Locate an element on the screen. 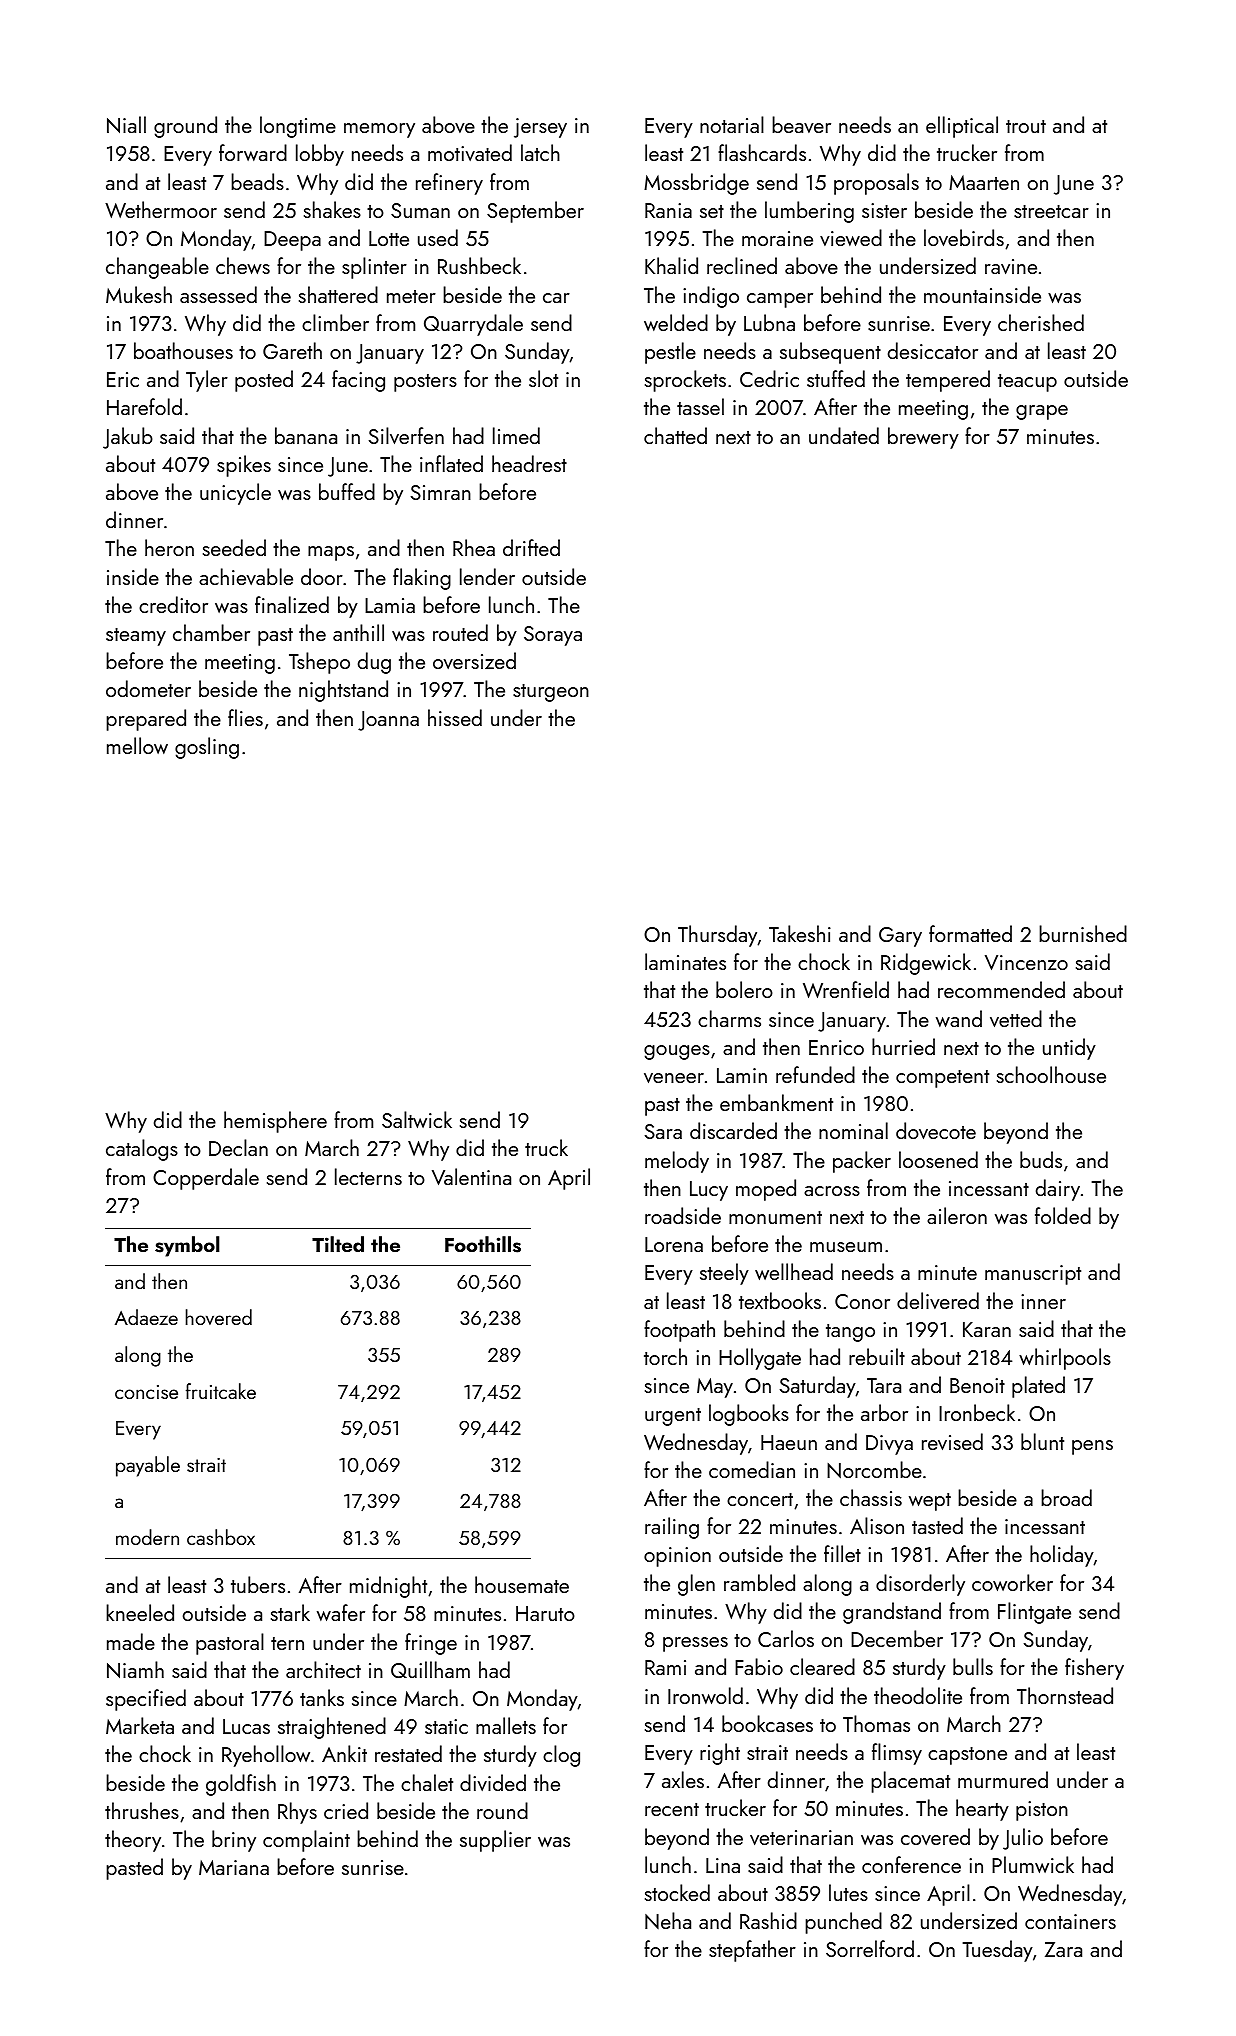 The height and width of the screenshot is (2036, 1236). stark is located at coordinates (290, 1612).
